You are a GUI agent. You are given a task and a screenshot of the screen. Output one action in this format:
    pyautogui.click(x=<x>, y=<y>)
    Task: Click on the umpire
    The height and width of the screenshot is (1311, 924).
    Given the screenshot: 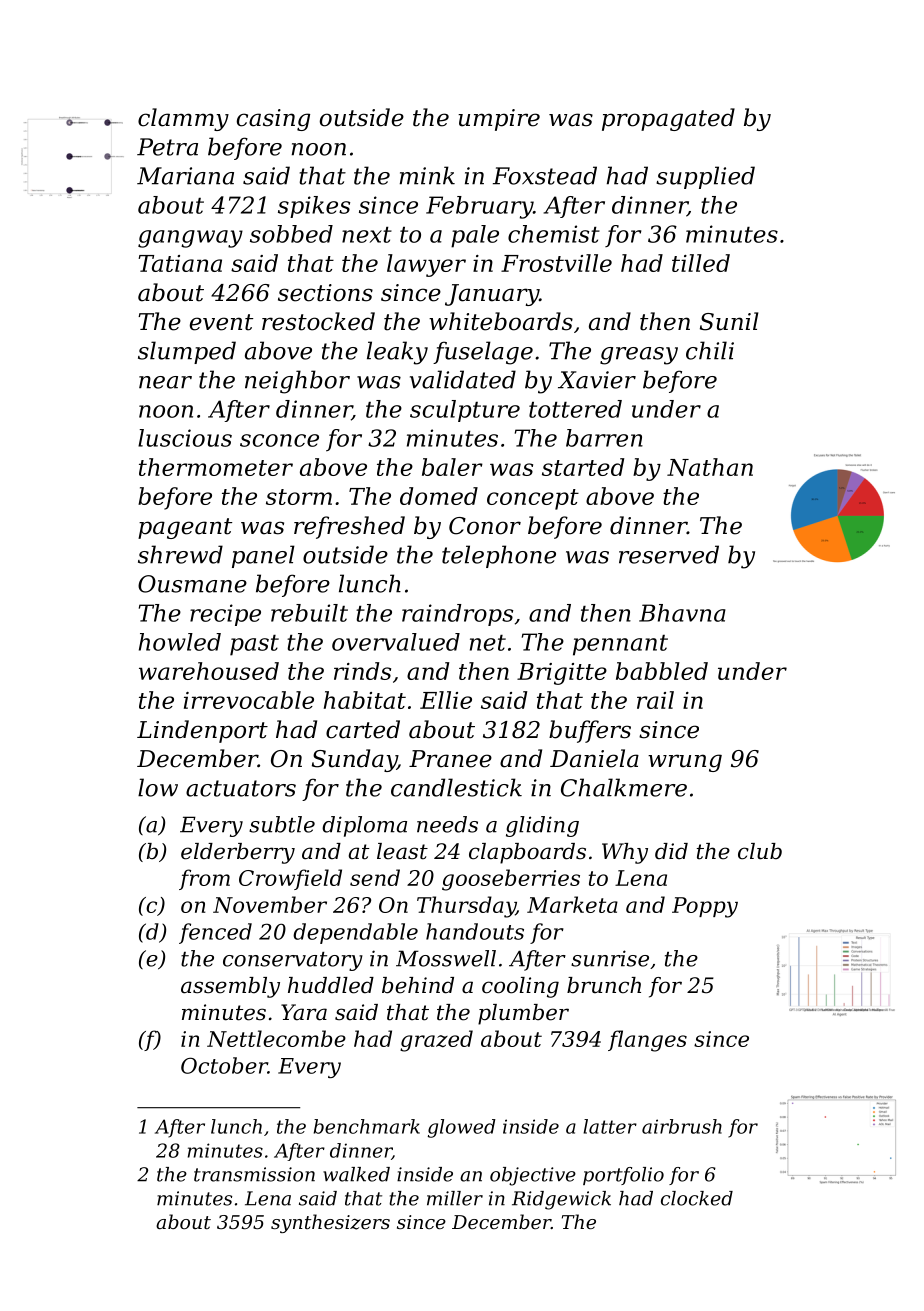 What is the action you would take?
    pyautogui.click(x=499, y=120)
